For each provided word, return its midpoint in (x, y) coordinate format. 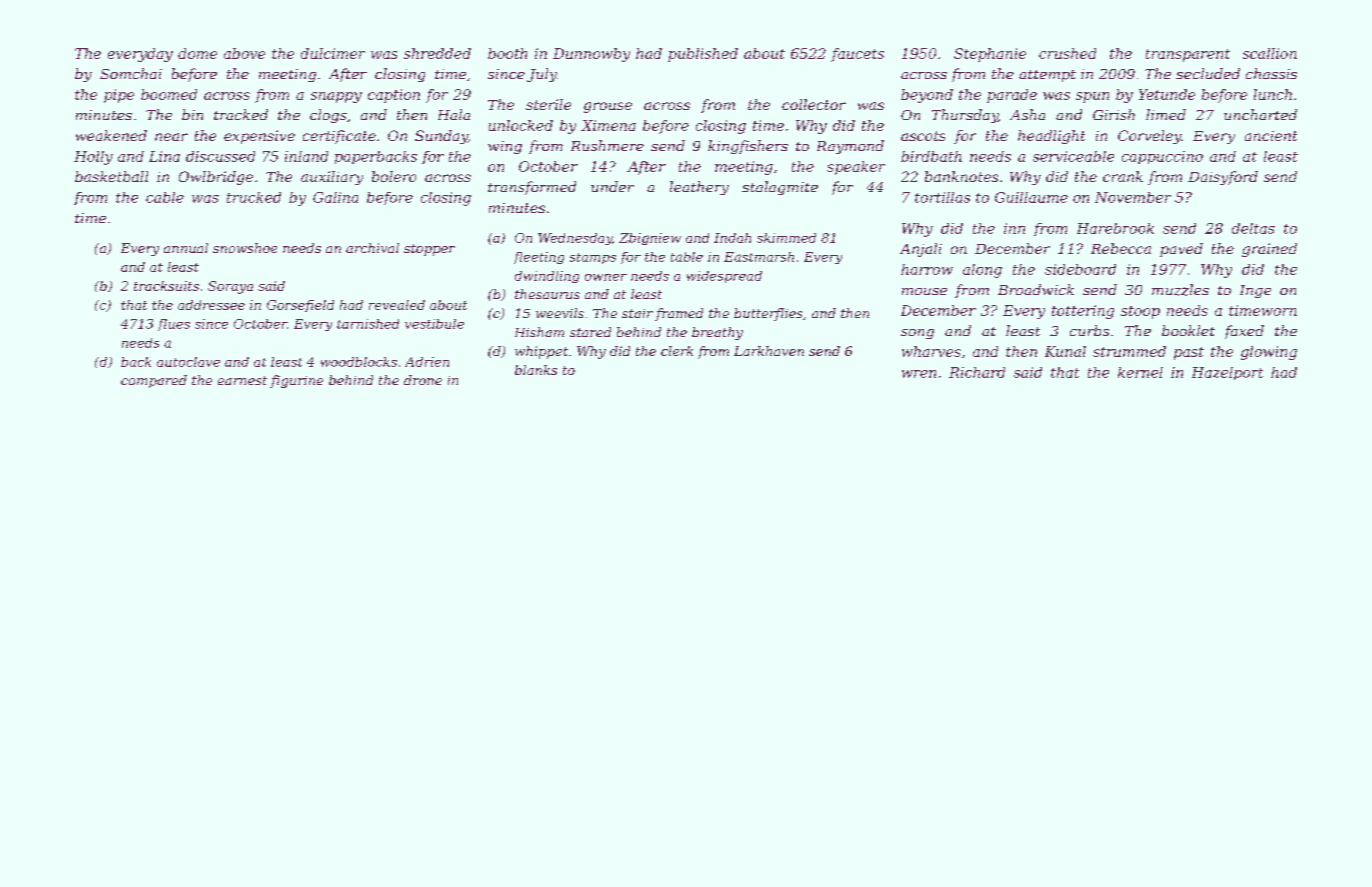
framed (679, 314)
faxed (1244, 332)
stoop (1140, 312)
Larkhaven (769, 351)
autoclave (188, 362)
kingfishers (748, 147)
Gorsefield (300, 306)
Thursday (965, 116)
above (244, 53)
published (703, 55)
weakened (111, 135)
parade (1012, 96)
